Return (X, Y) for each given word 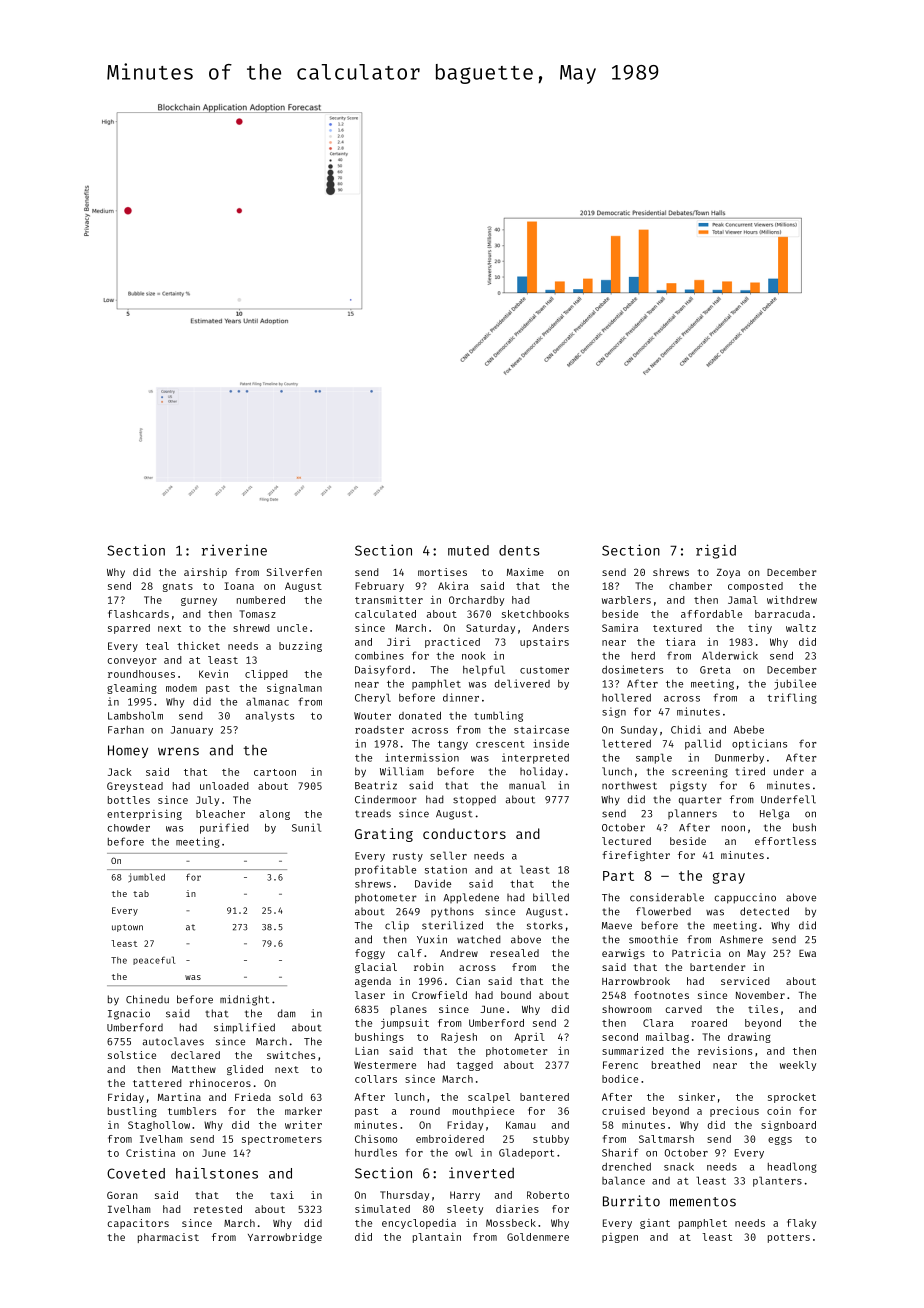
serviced (745, 981)
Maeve (617, 926)
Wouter (372, 716)
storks (545, 925)
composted (755, 587)
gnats (178, 587)
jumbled (146, 878)
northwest (629, 786)
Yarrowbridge (285, 1238)
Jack (120, 772)
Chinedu (147, 999)
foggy (370, 954)
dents (519, 550)
